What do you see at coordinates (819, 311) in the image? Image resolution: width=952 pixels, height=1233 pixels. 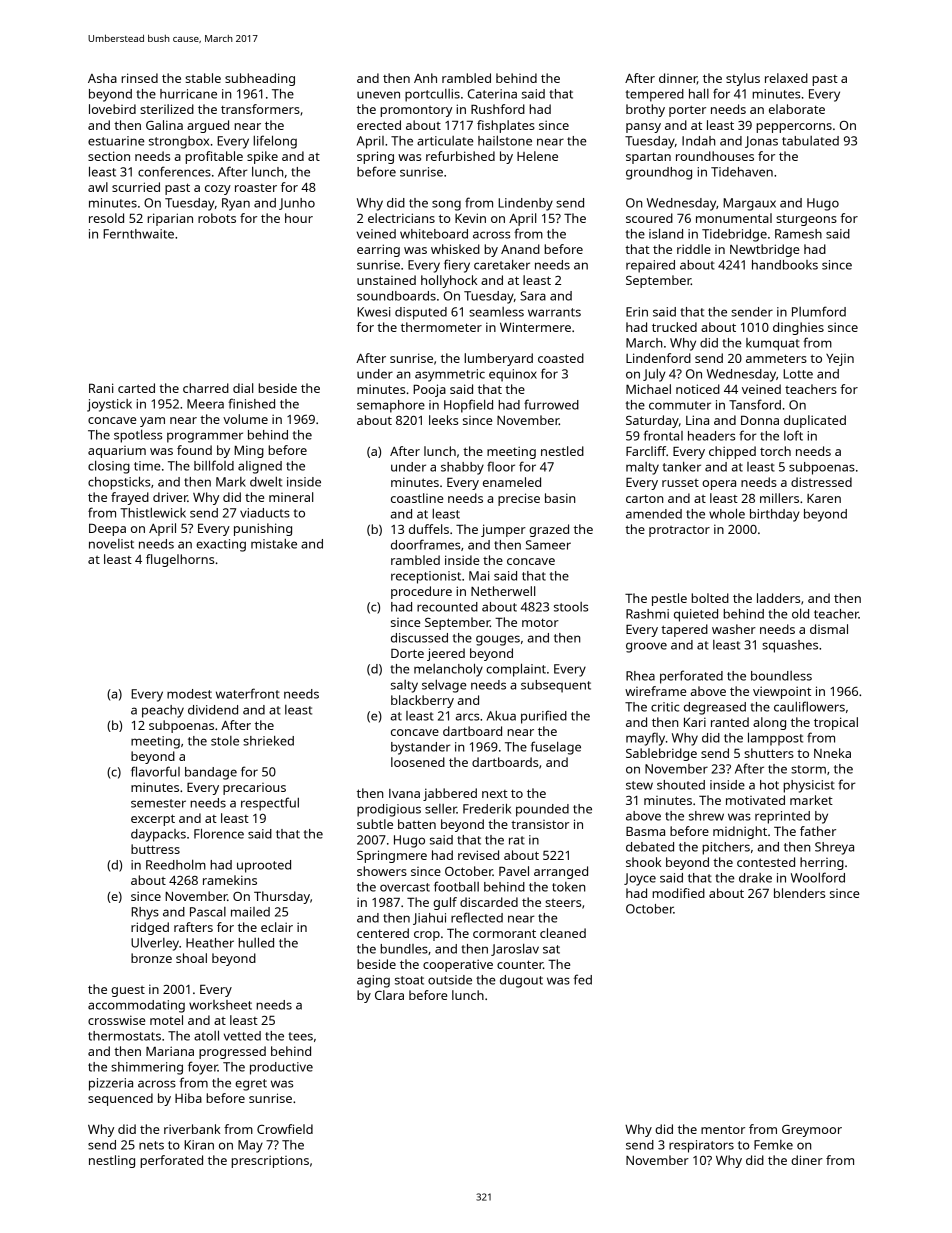 I see `Plumford` at bounding box center [819, 311].
